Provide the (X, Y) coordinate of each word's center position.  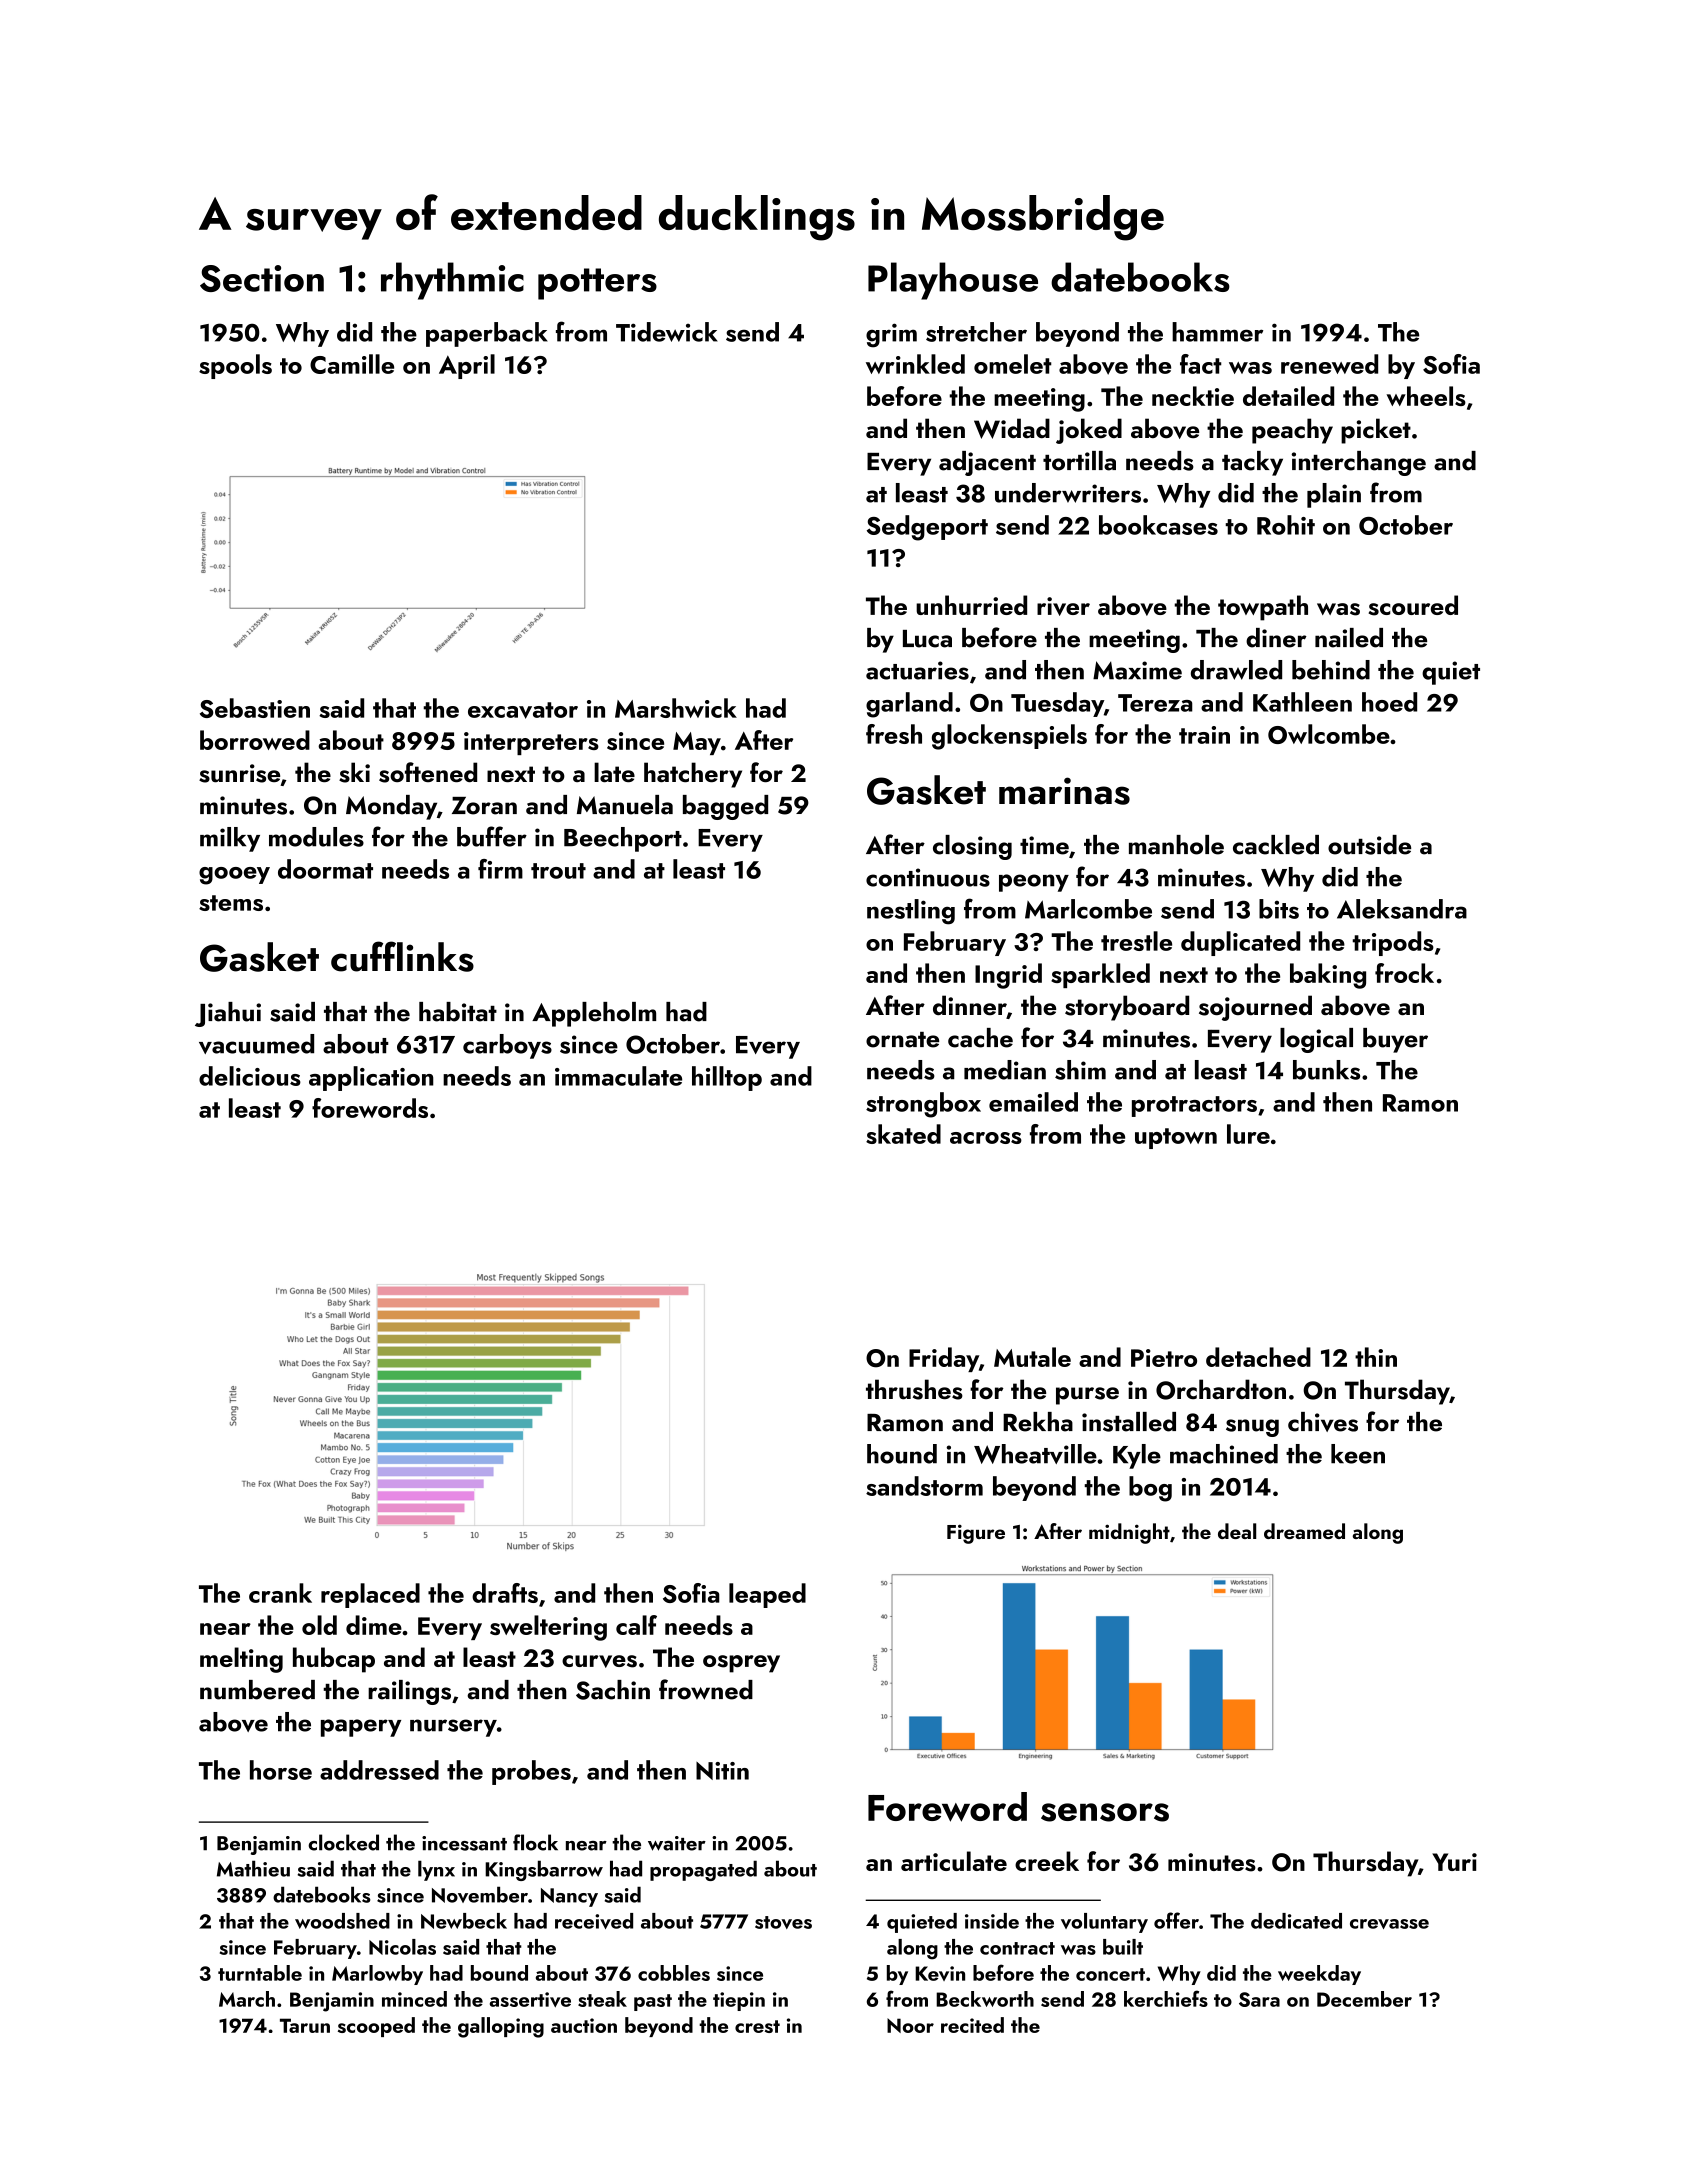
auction (584, 2025)
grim (891, 335)
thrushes (914, 1389)
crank (280, 1593)
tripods (1393, 943)
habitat (458, 1012)
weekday (1319, 1975)
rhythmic (452, 281)
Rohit (1286, 525)
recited (972, 2025)
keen (1358, 1454)
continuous (928, 877)
